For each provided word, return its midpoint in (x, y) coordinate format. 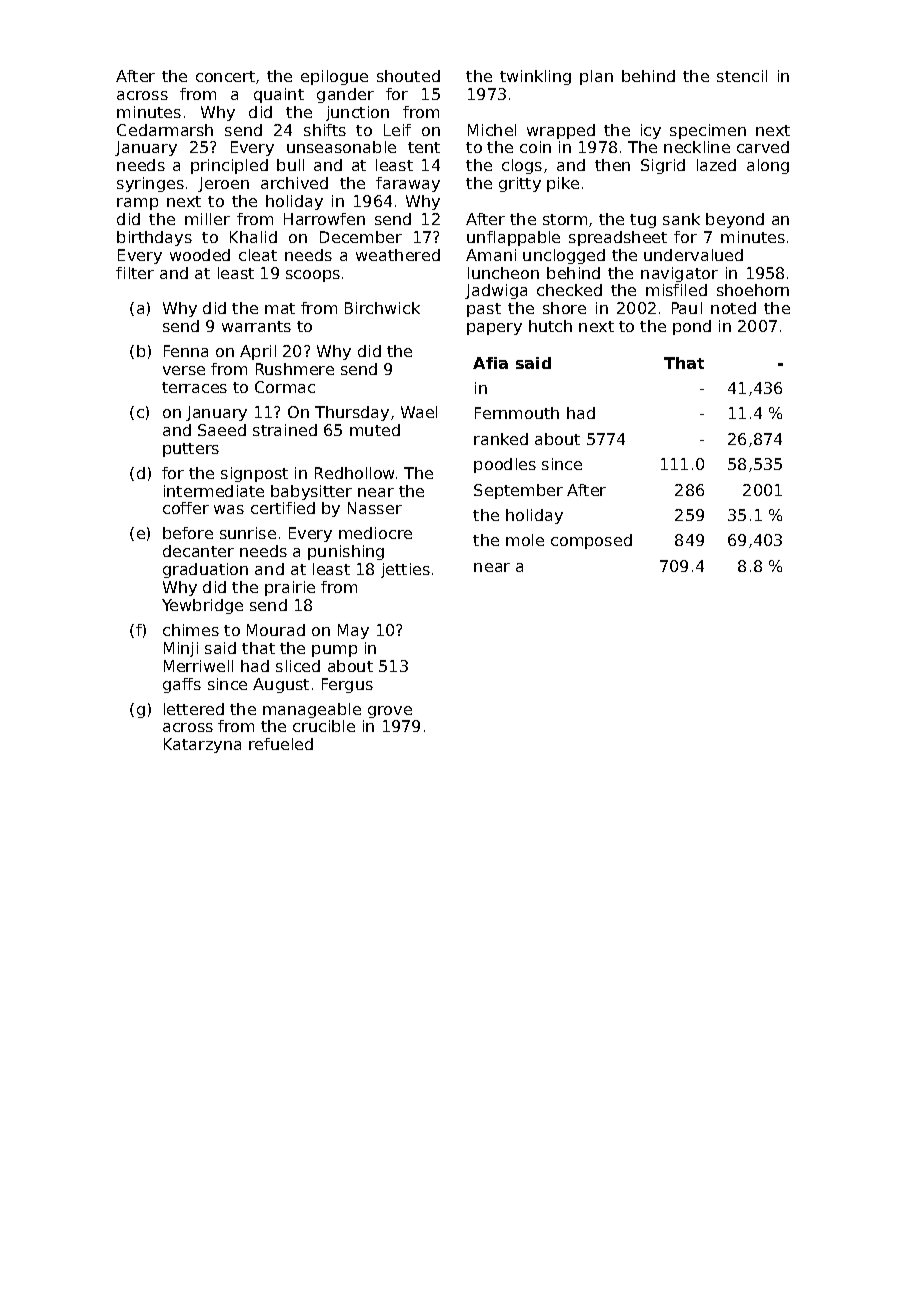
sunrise (248, 533)
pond (692, 327)
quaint (279, 95)
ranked (501, 439)
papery (494, 329)
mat (280, 308)
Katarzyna (202, 745)
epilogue (334, 77)
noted (733, 308)
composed (591, 541)
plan (596, 77)
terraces (194, 387)
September (518, 491)
